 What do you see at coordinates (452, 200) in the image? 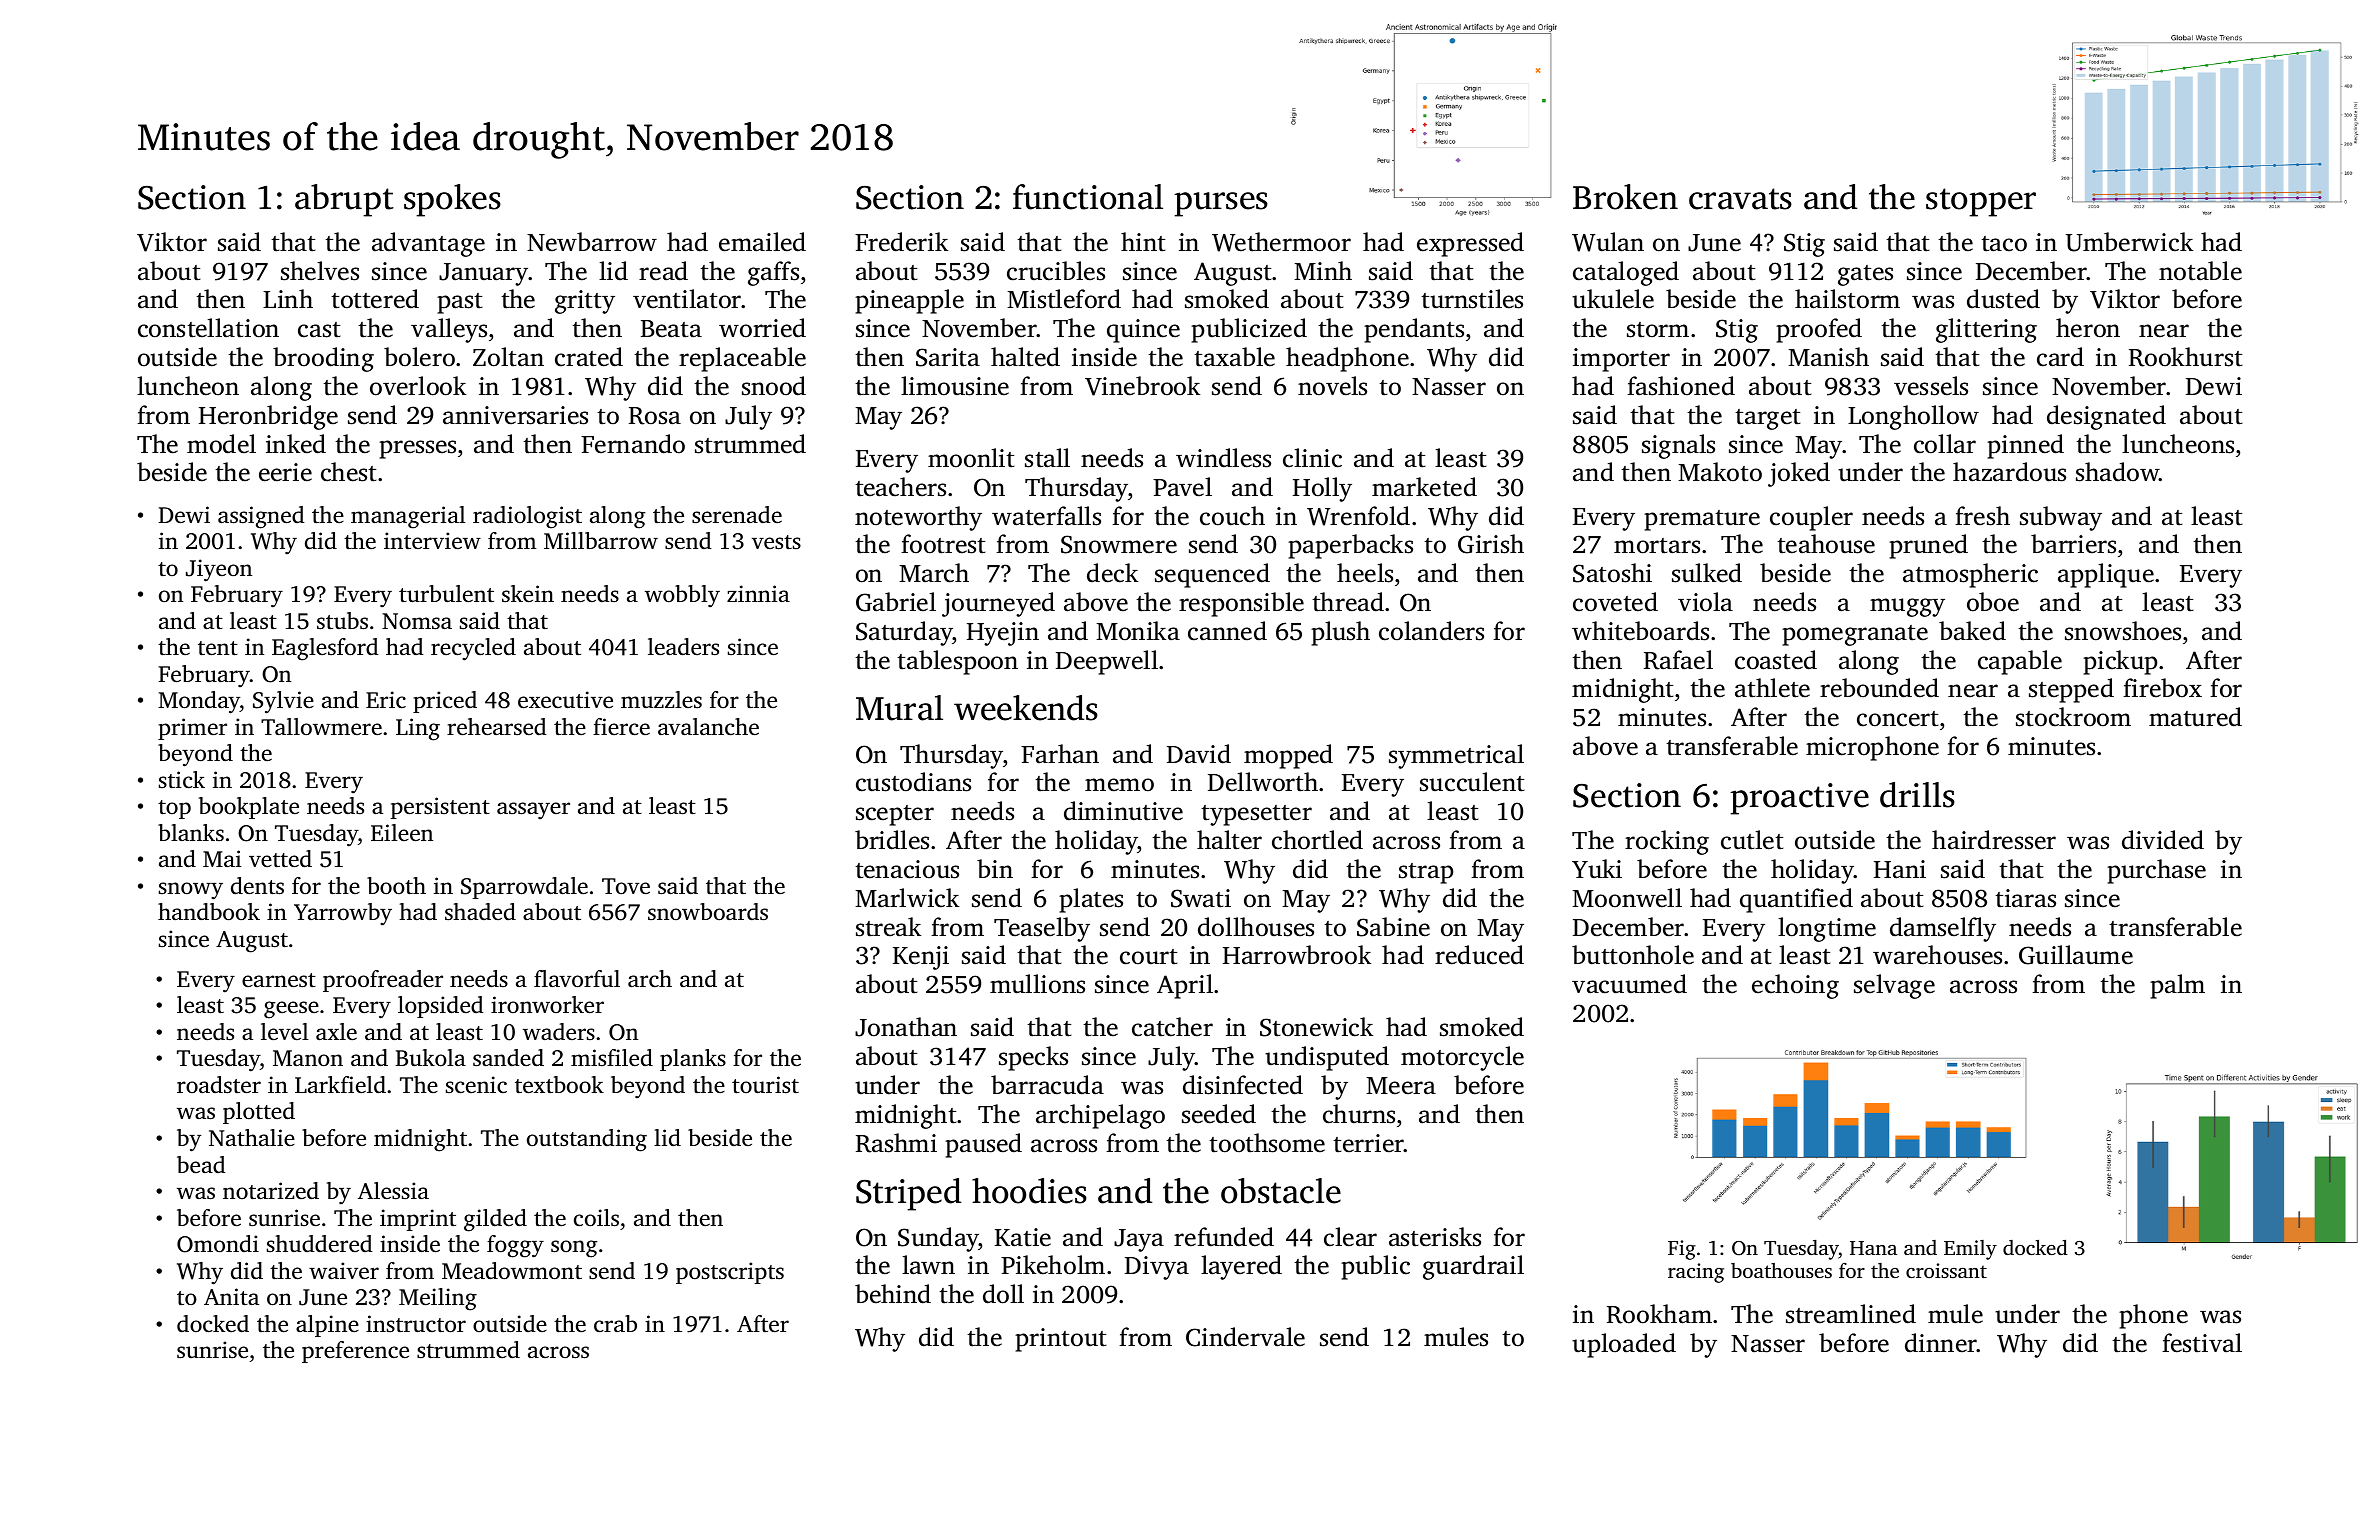
I see `spokes` at bounding box center [452, 200].
